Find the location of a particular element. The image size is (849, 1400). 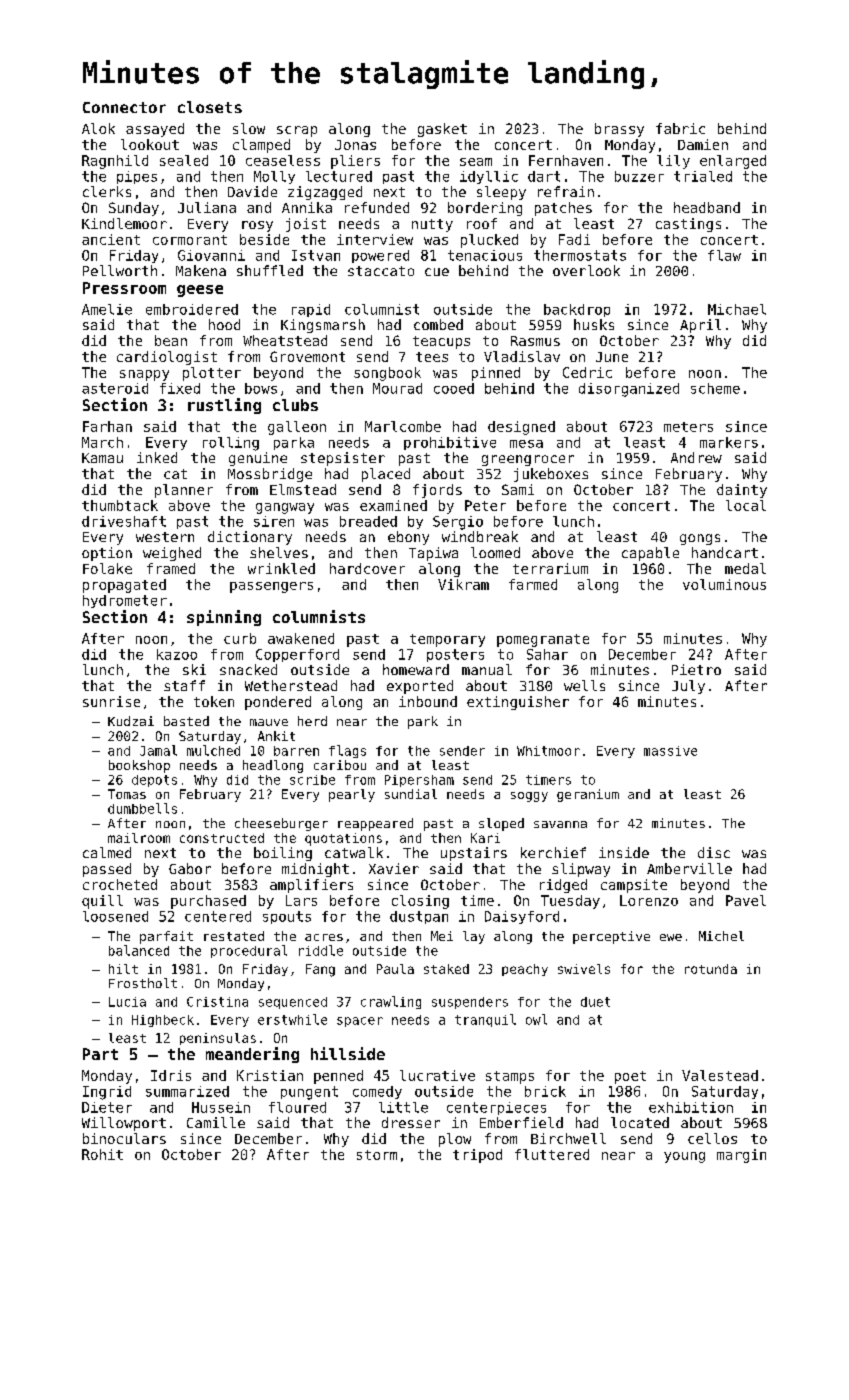

farmed is located at coordinates (533, 584).
